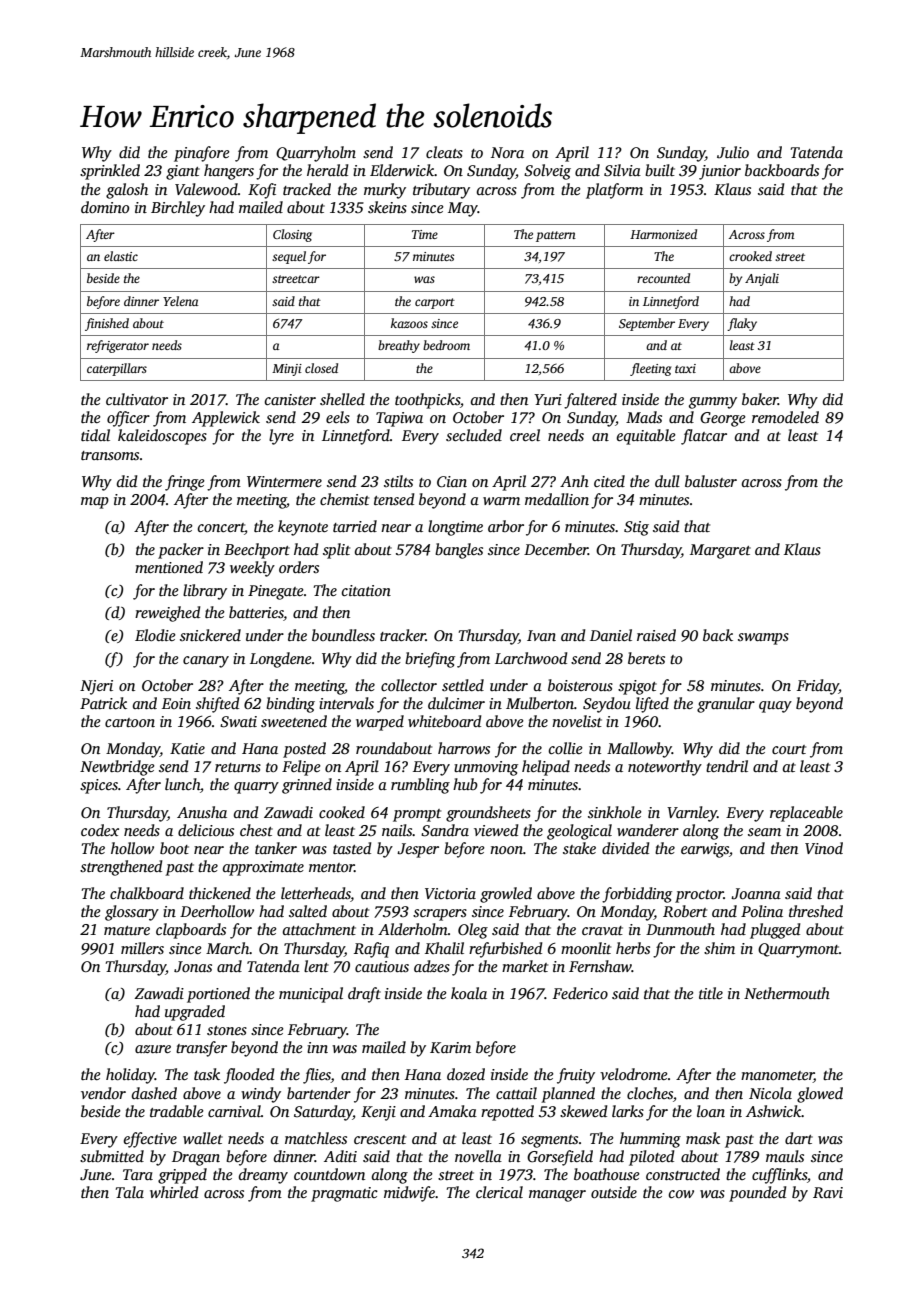  What do you see at coordinates (733, 152) in the page?
I see `Julio` at bounding box center [733, 152].
